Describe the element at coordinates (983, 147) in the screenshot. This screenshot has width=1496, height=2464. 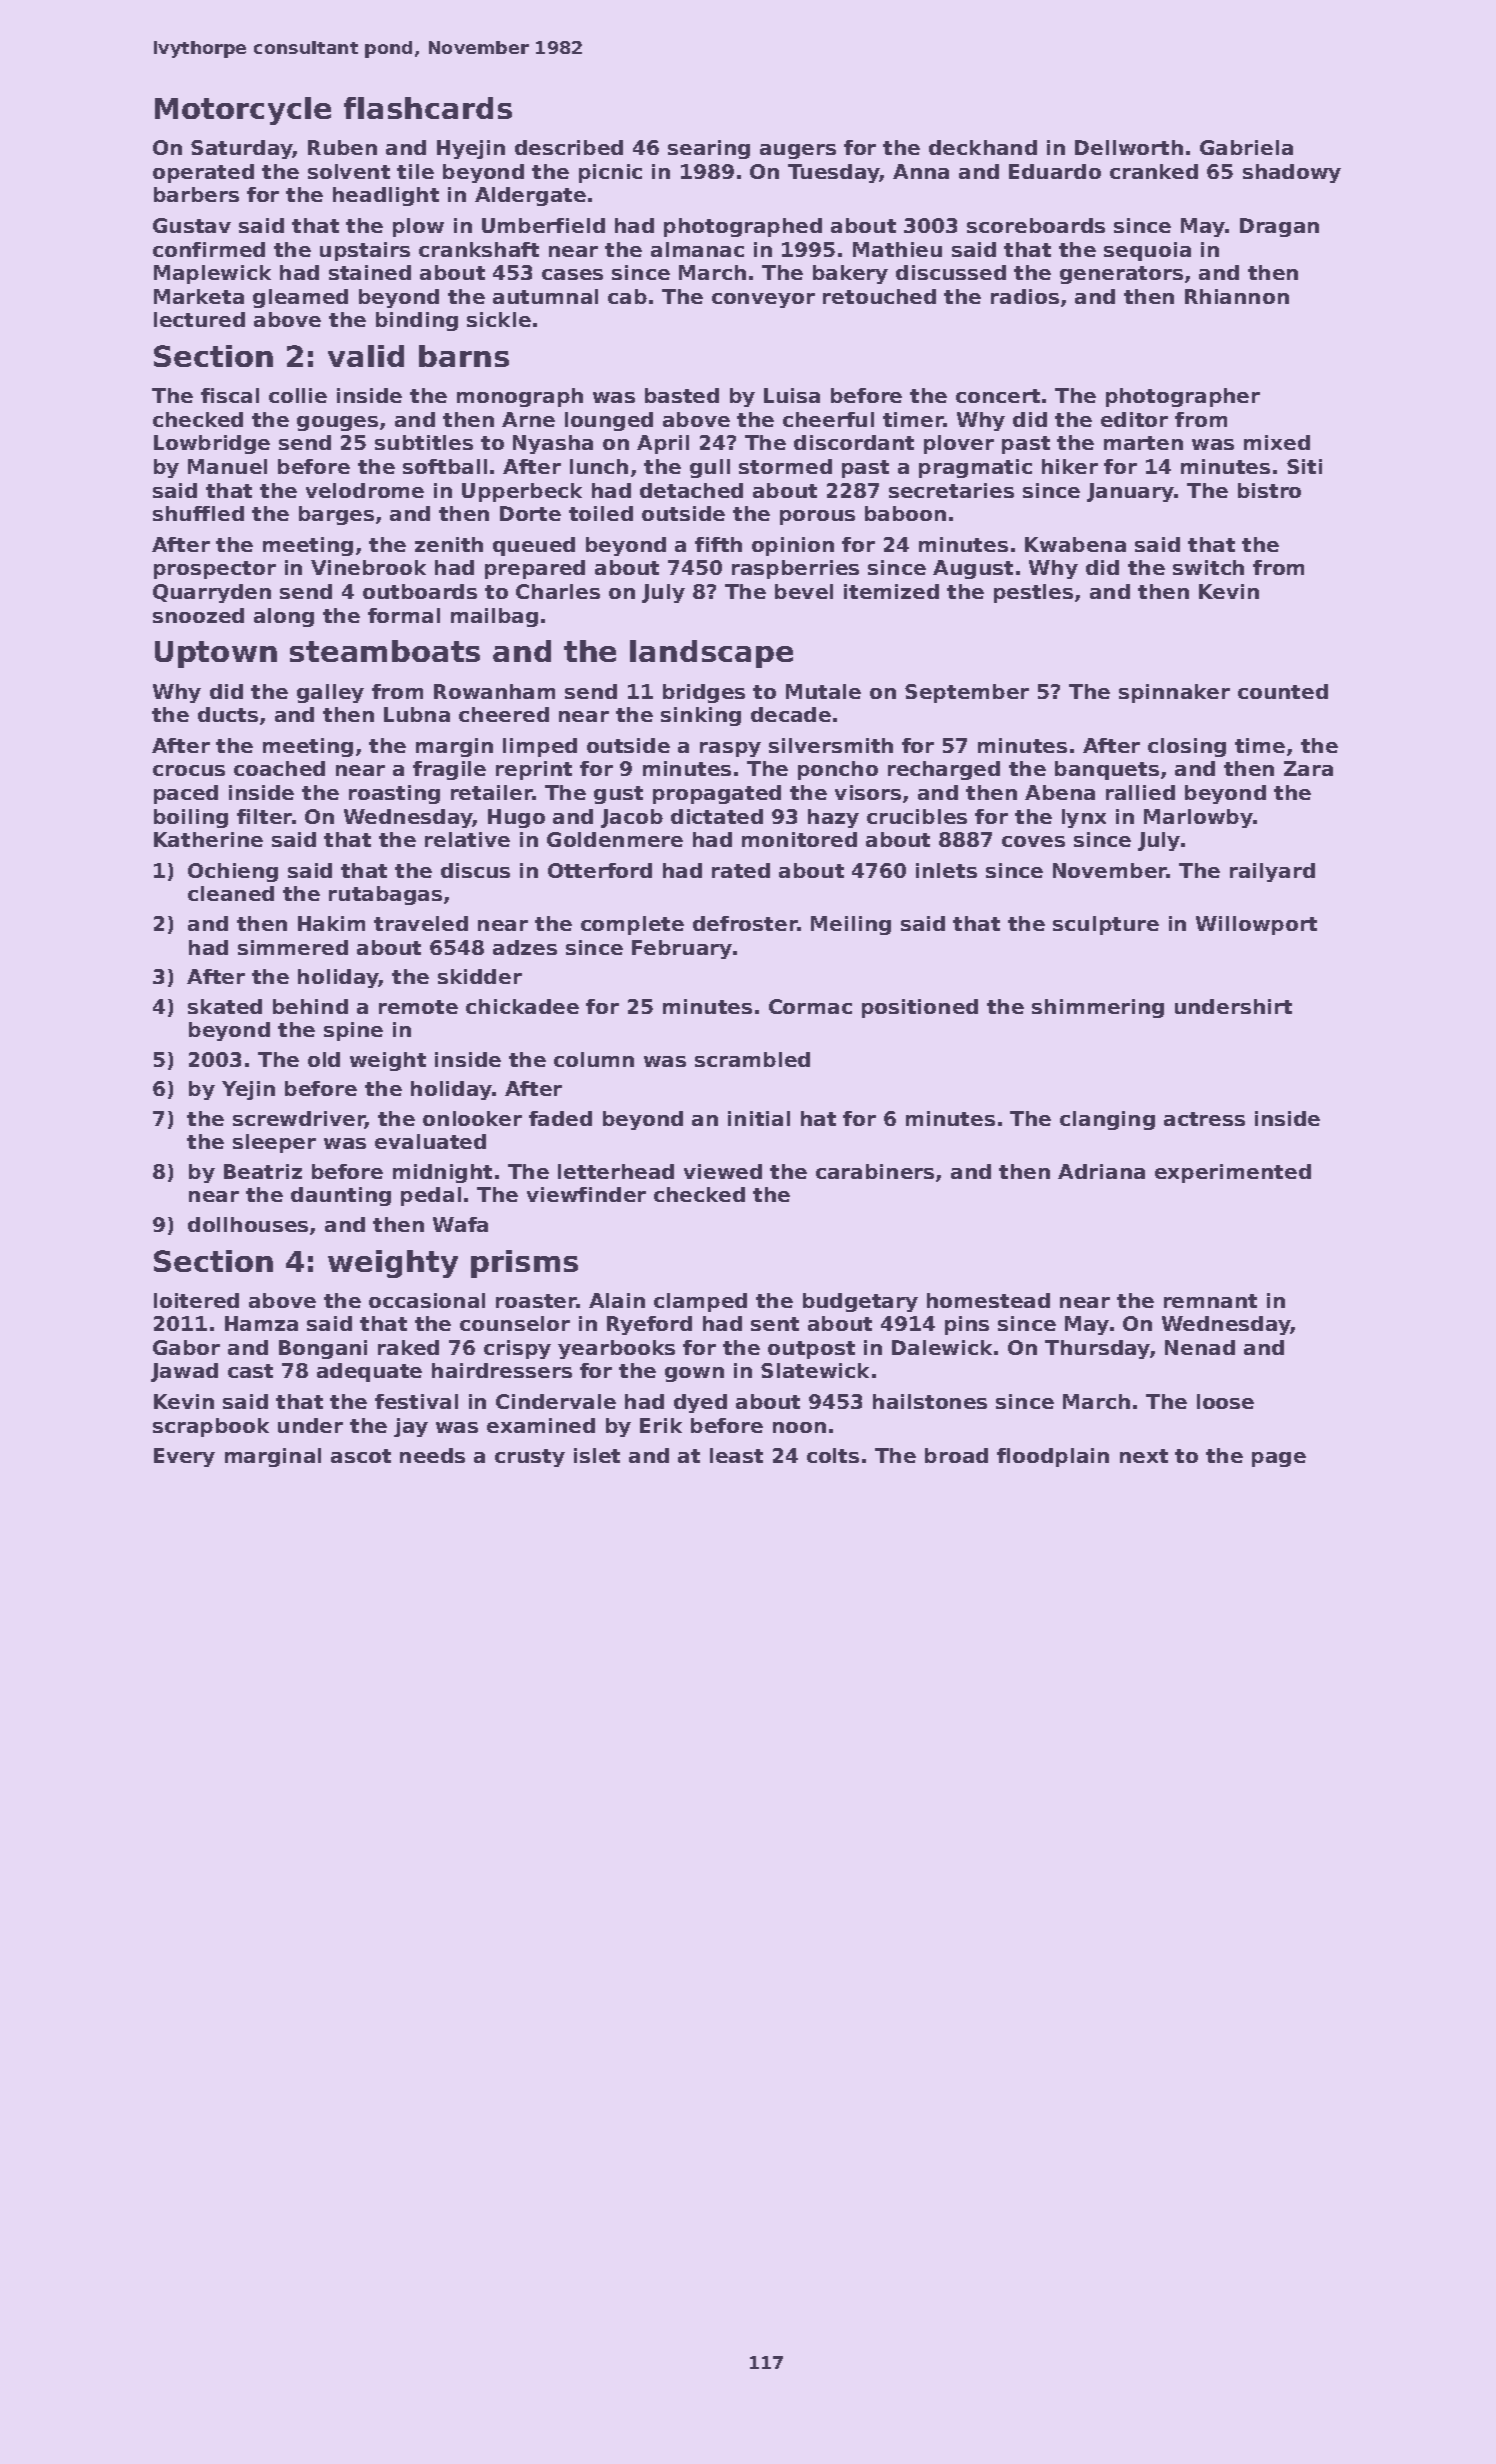
I see `deckhand` at that location.
